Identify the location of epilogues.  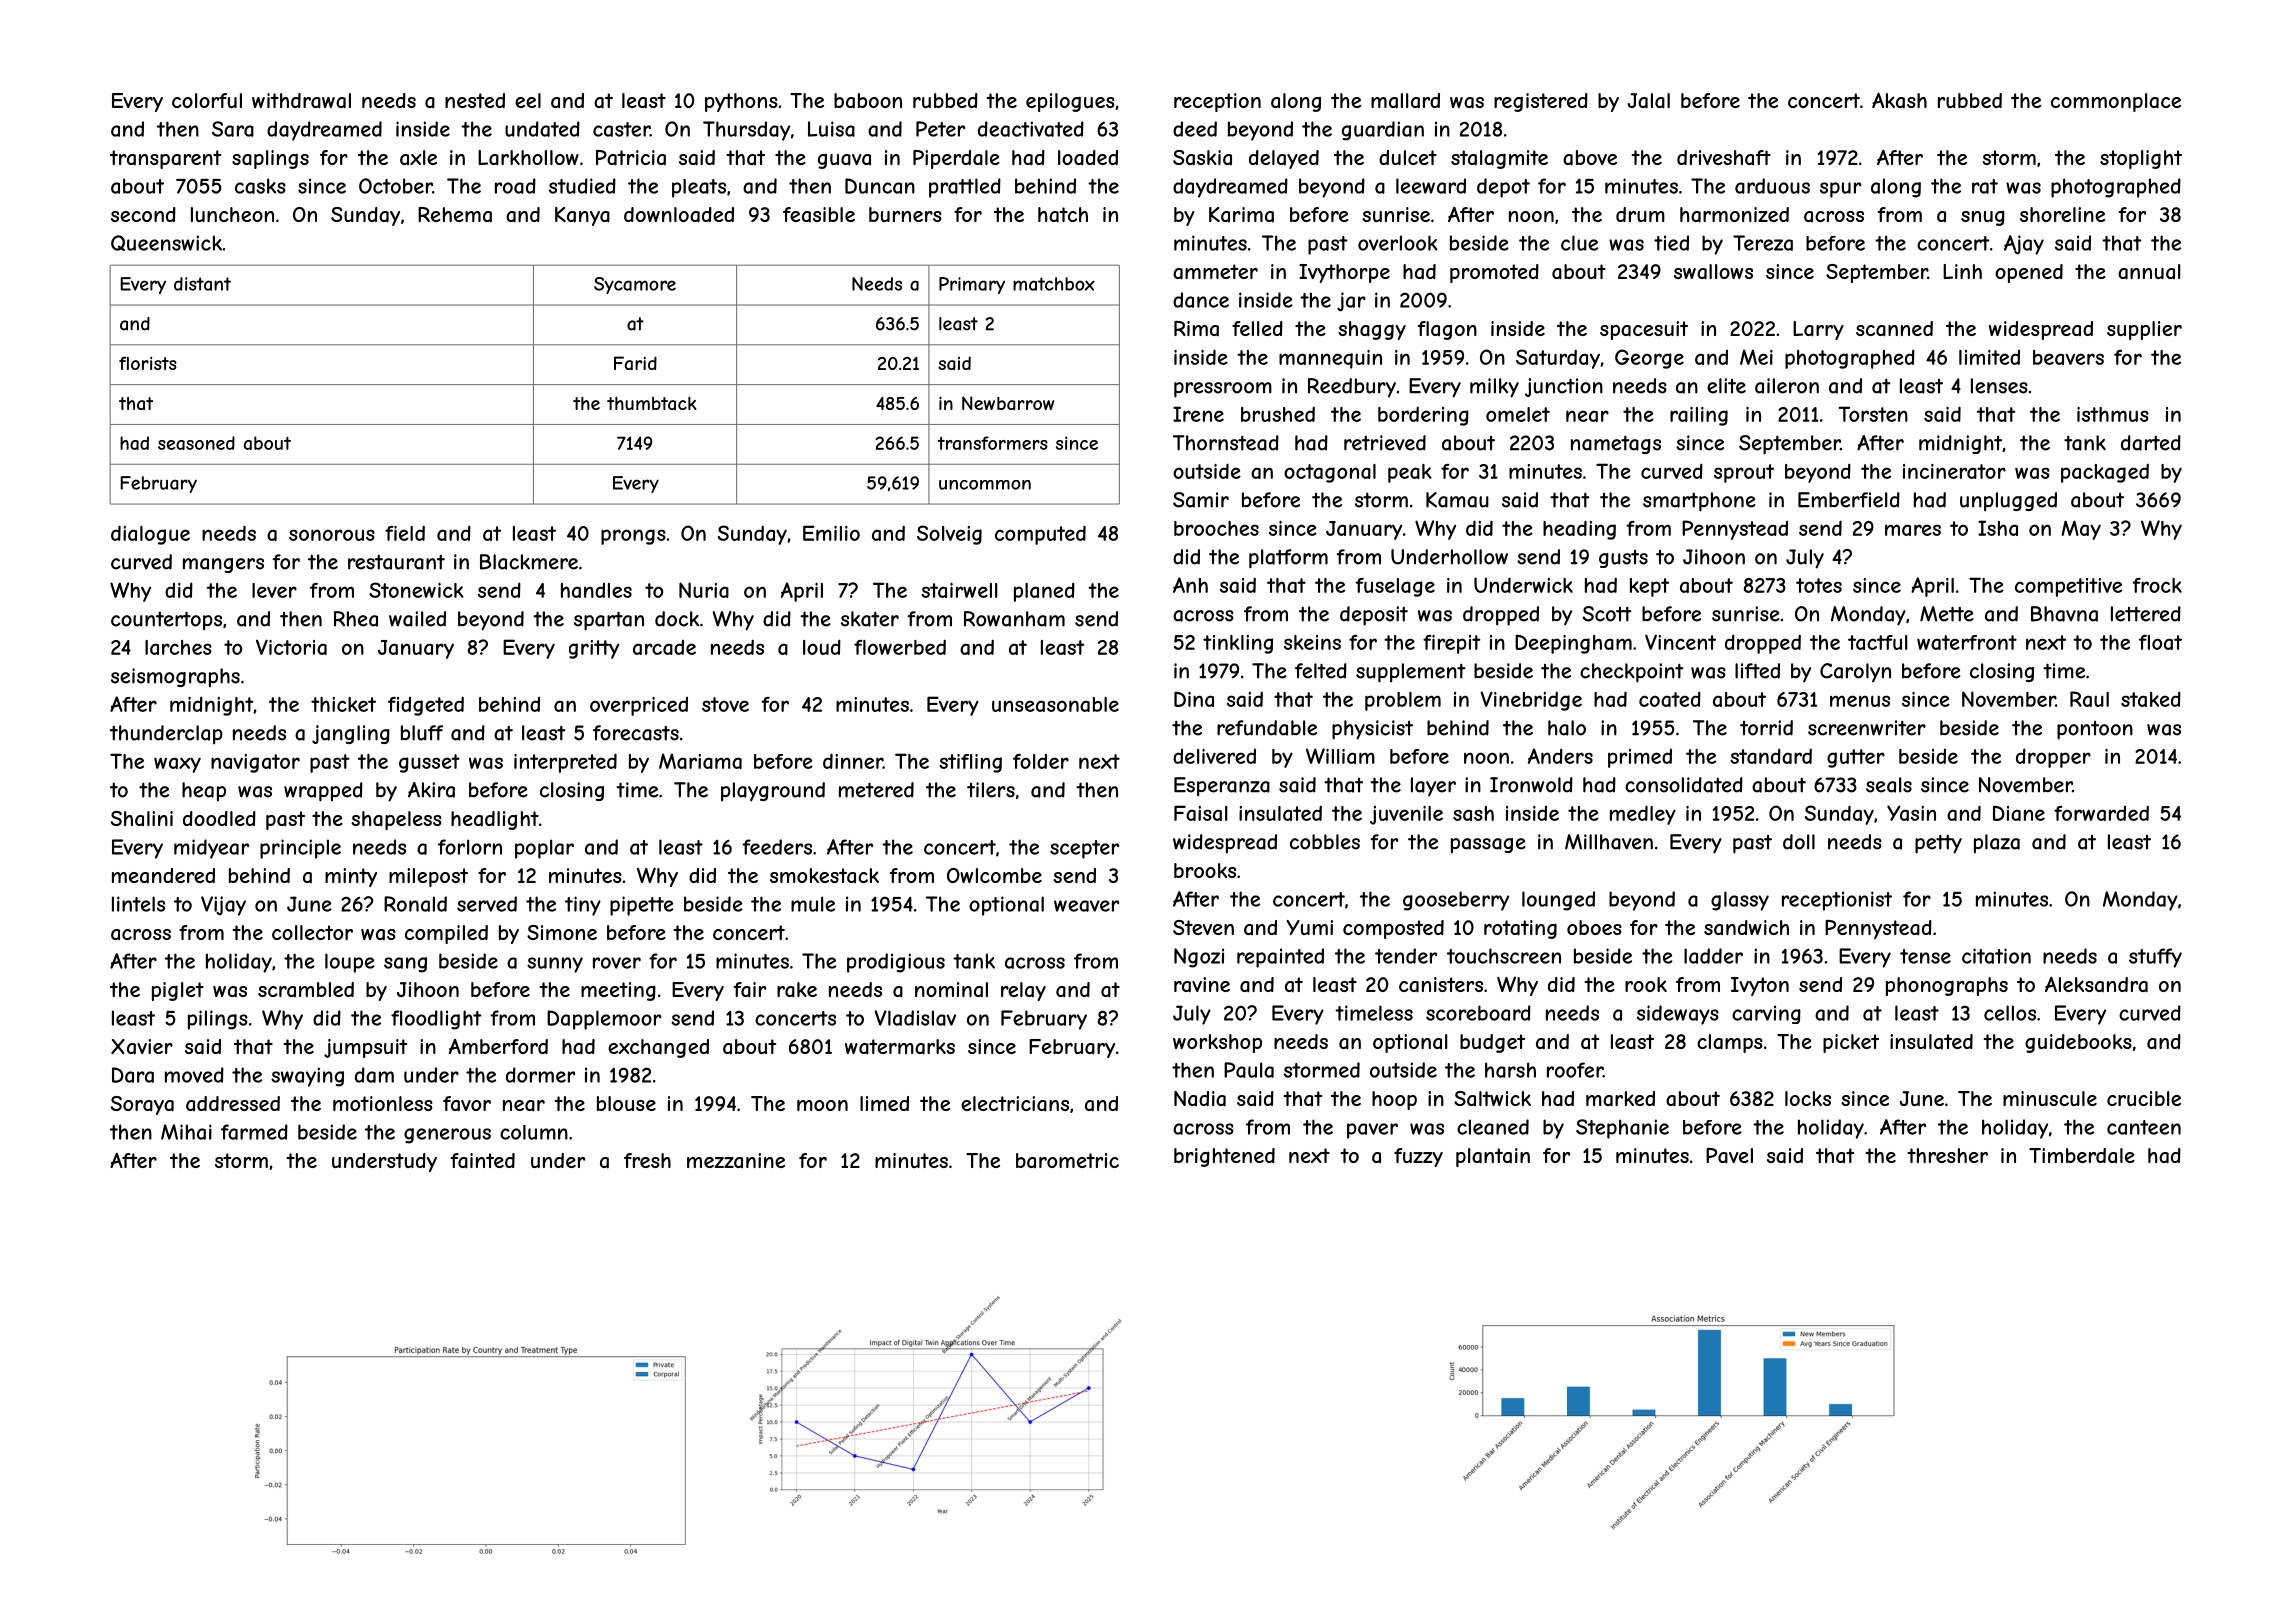
(1070, 102).
